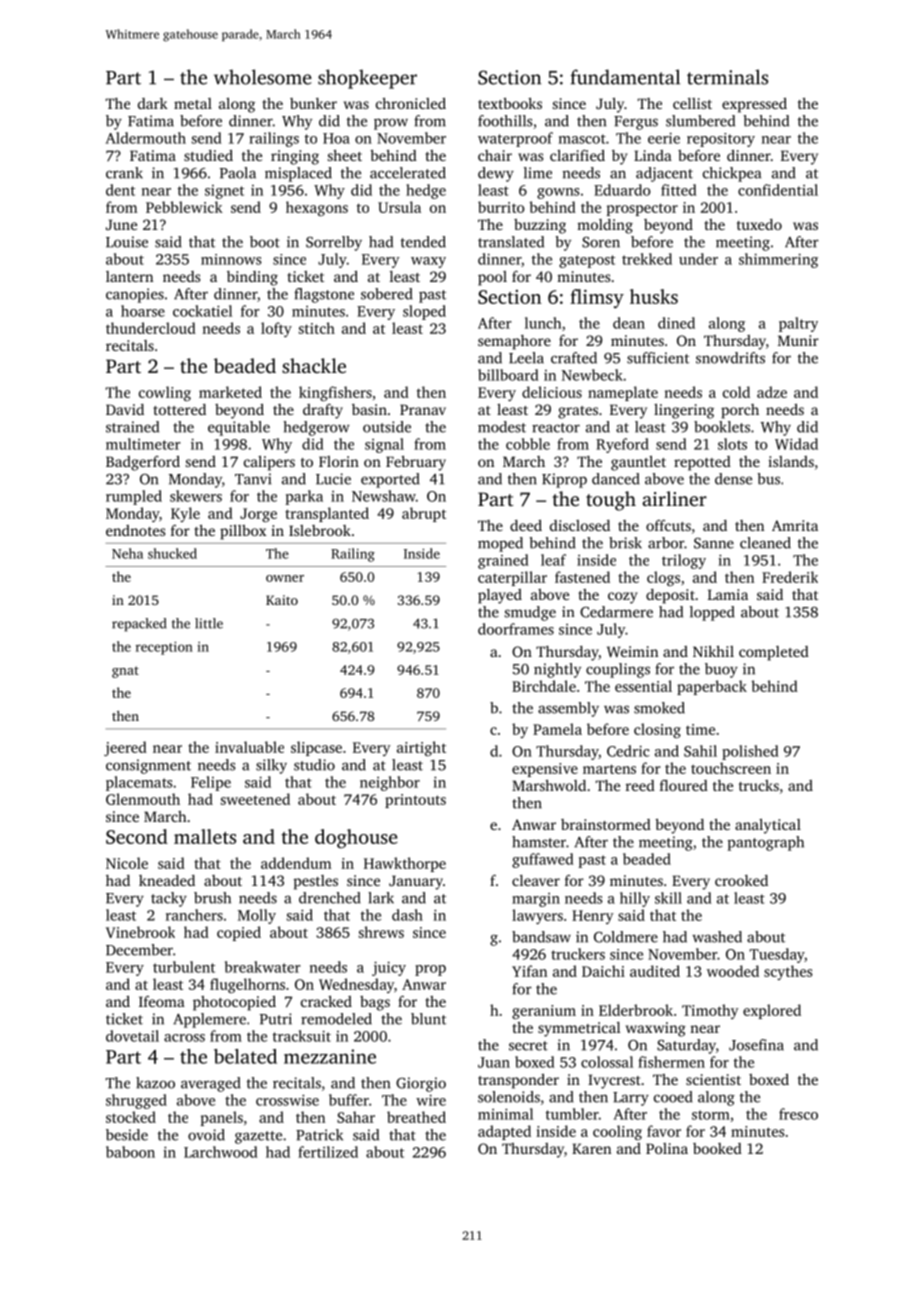 The image size is (924, 1314). Describe the element at coordinates (220, 1152) in the screenshot. I see `Larchwood` at that location.
